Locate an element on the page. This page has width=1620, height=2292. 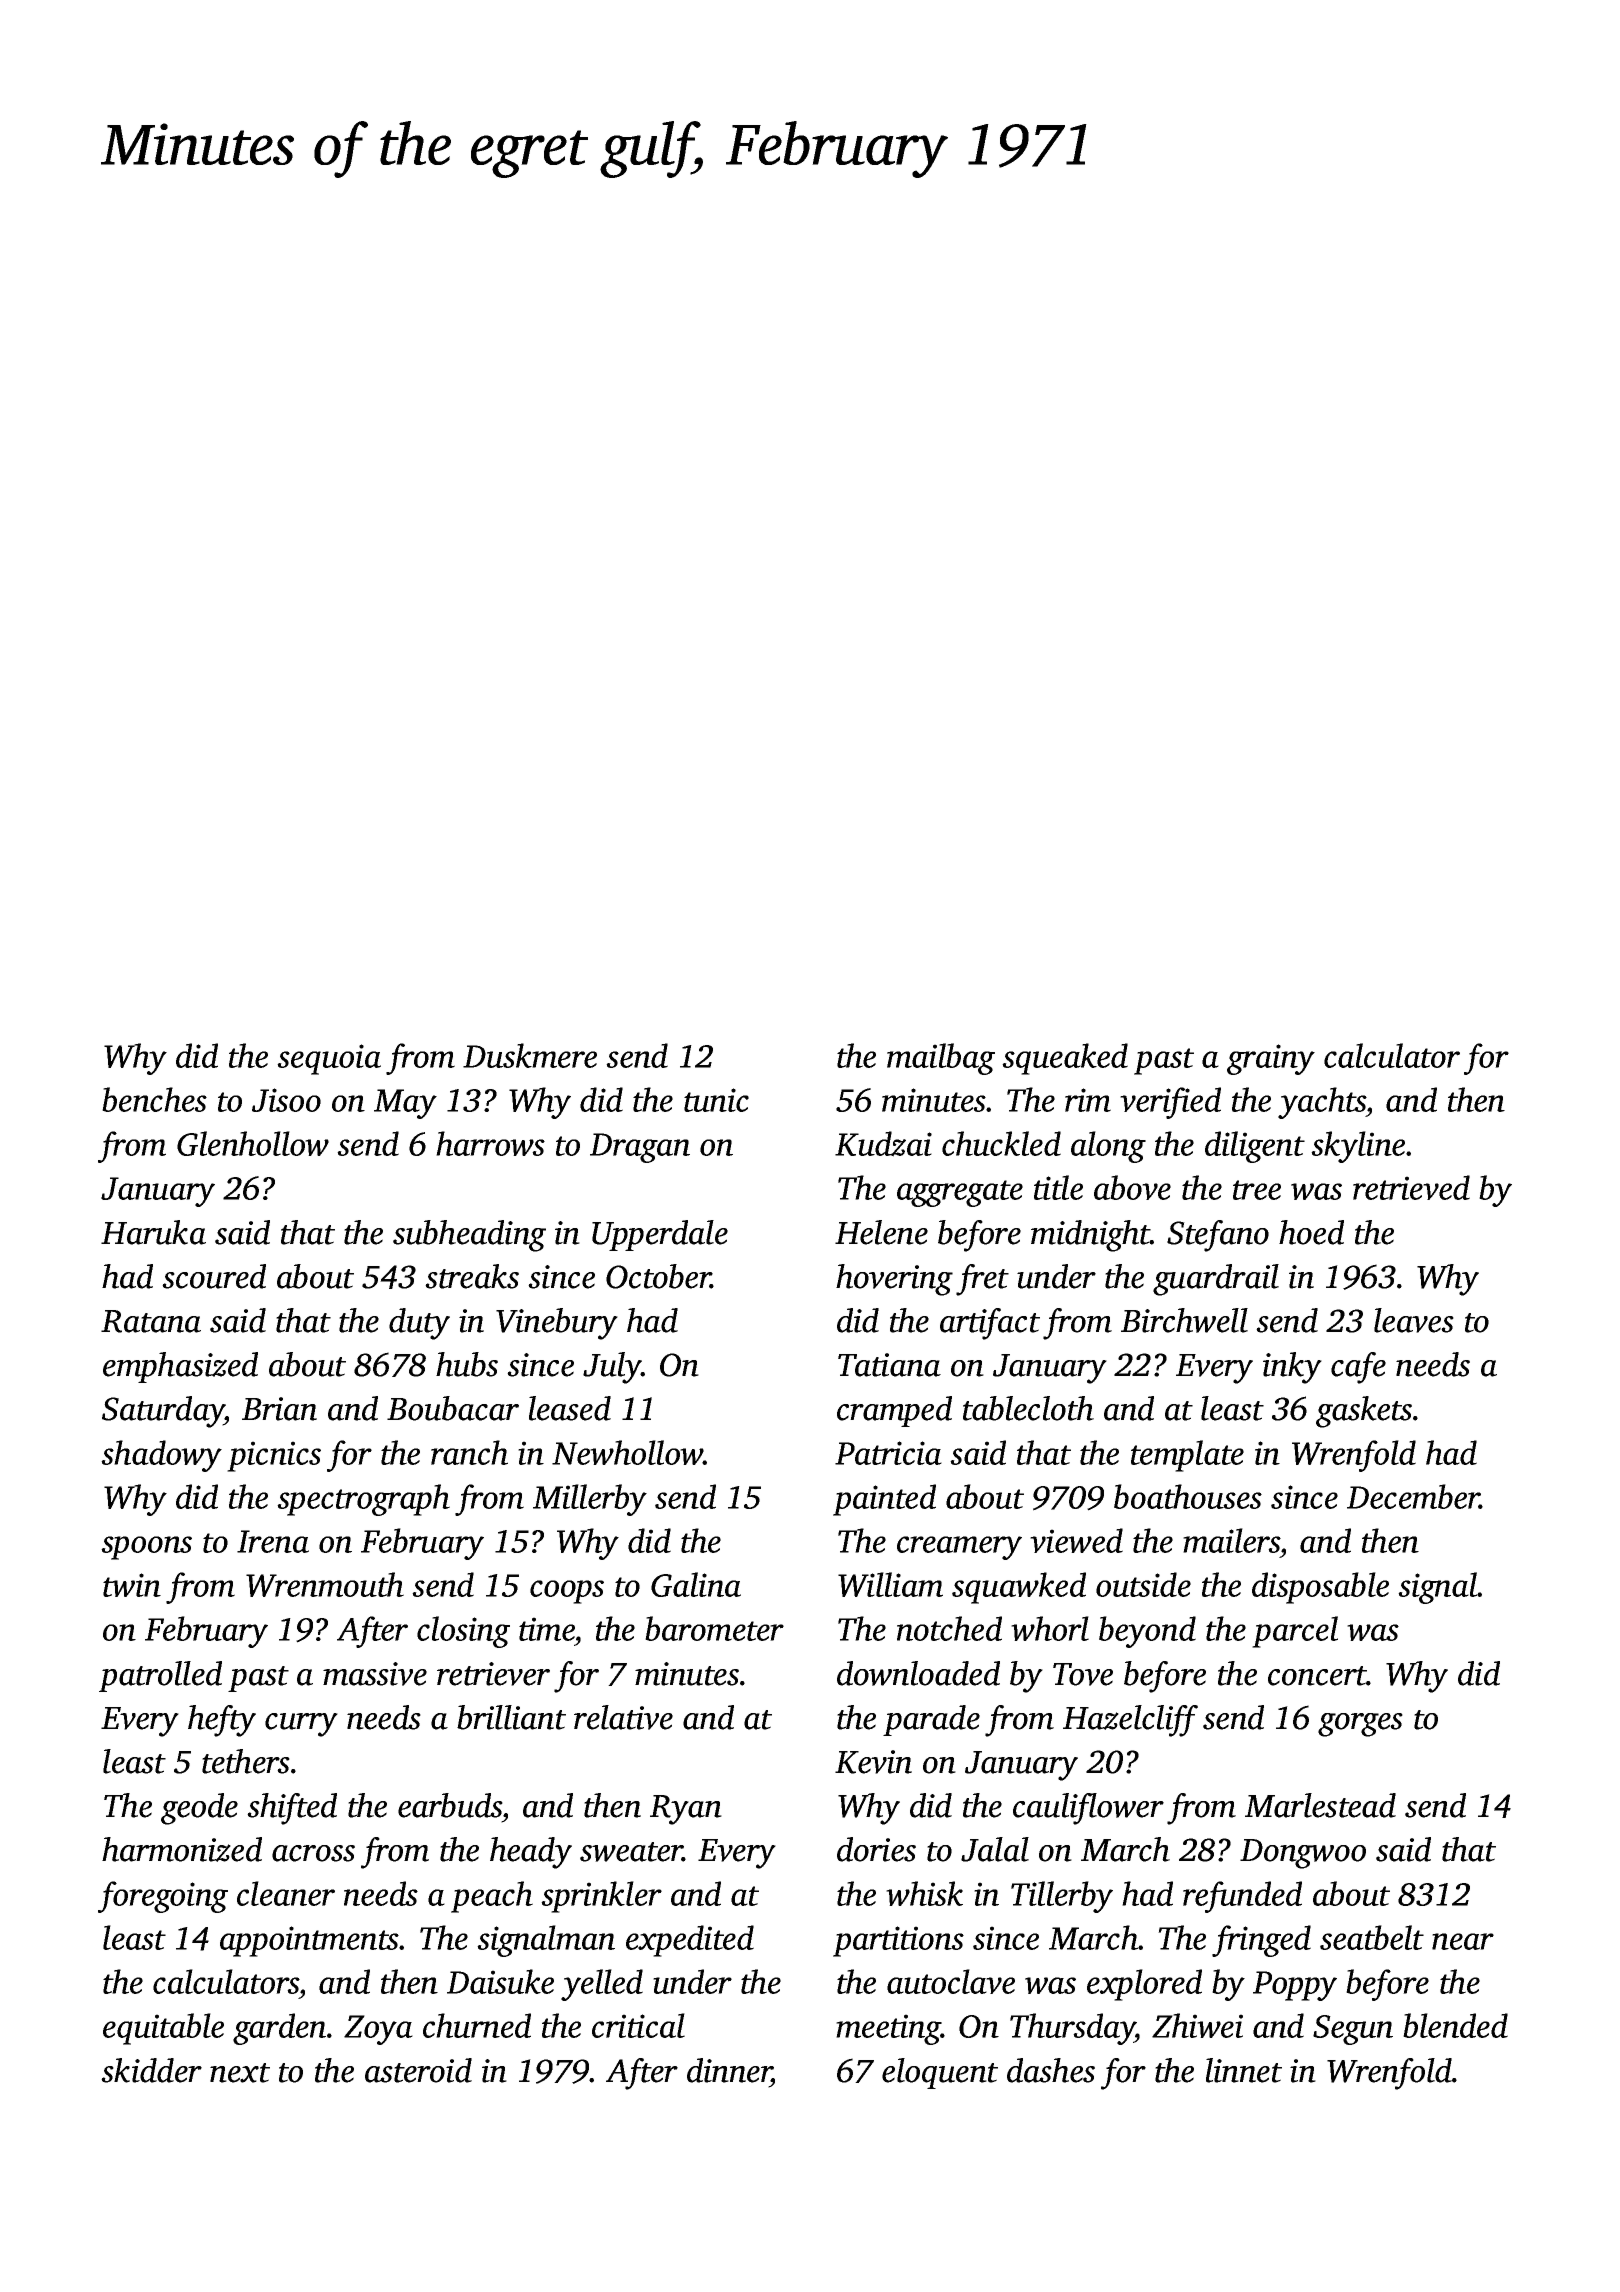
Glenhollow is located at coordinates (253, 1143).
